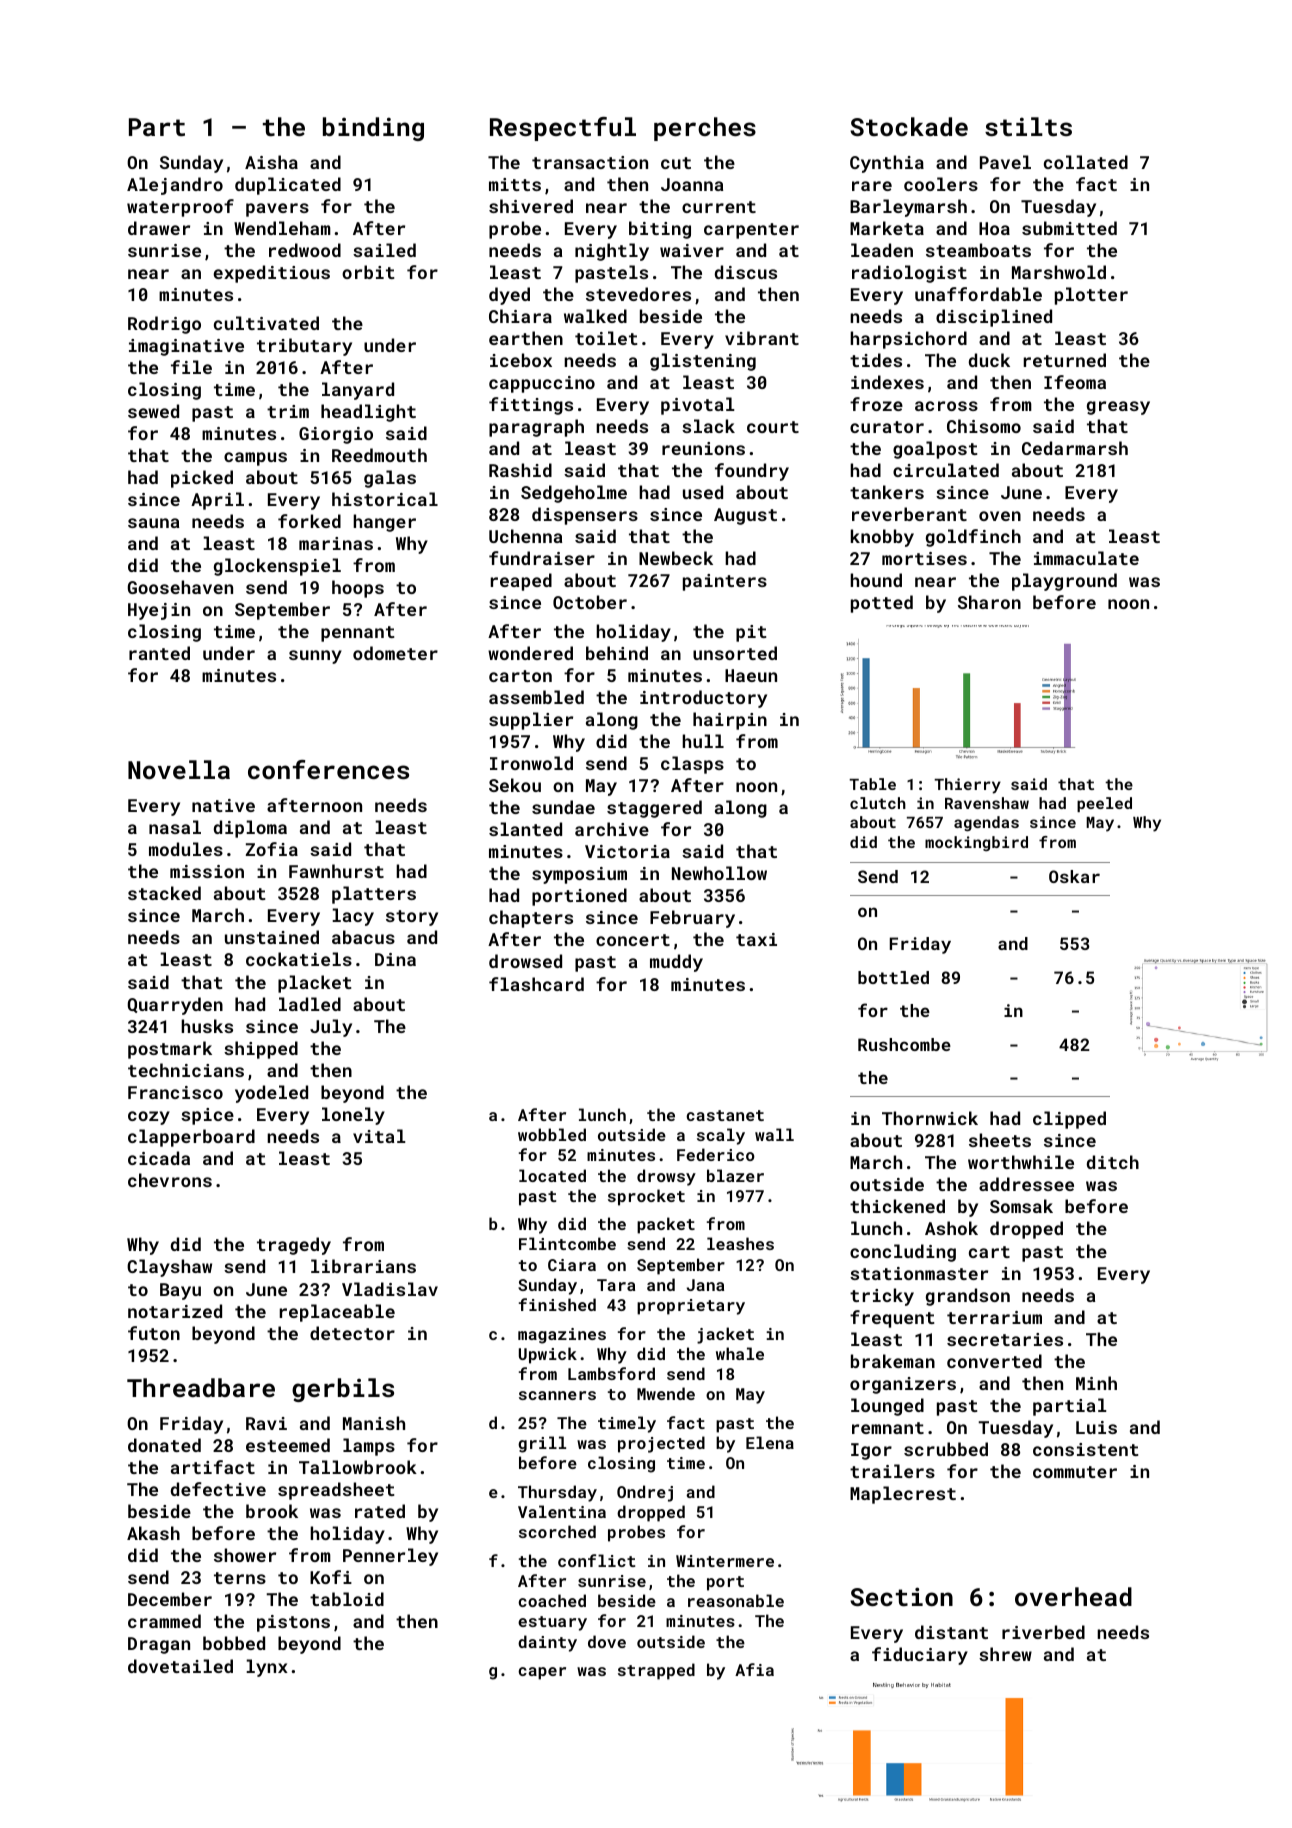  Describe the element at coordinates (175, 186) in the page. I see `Alejandro` at that location.
